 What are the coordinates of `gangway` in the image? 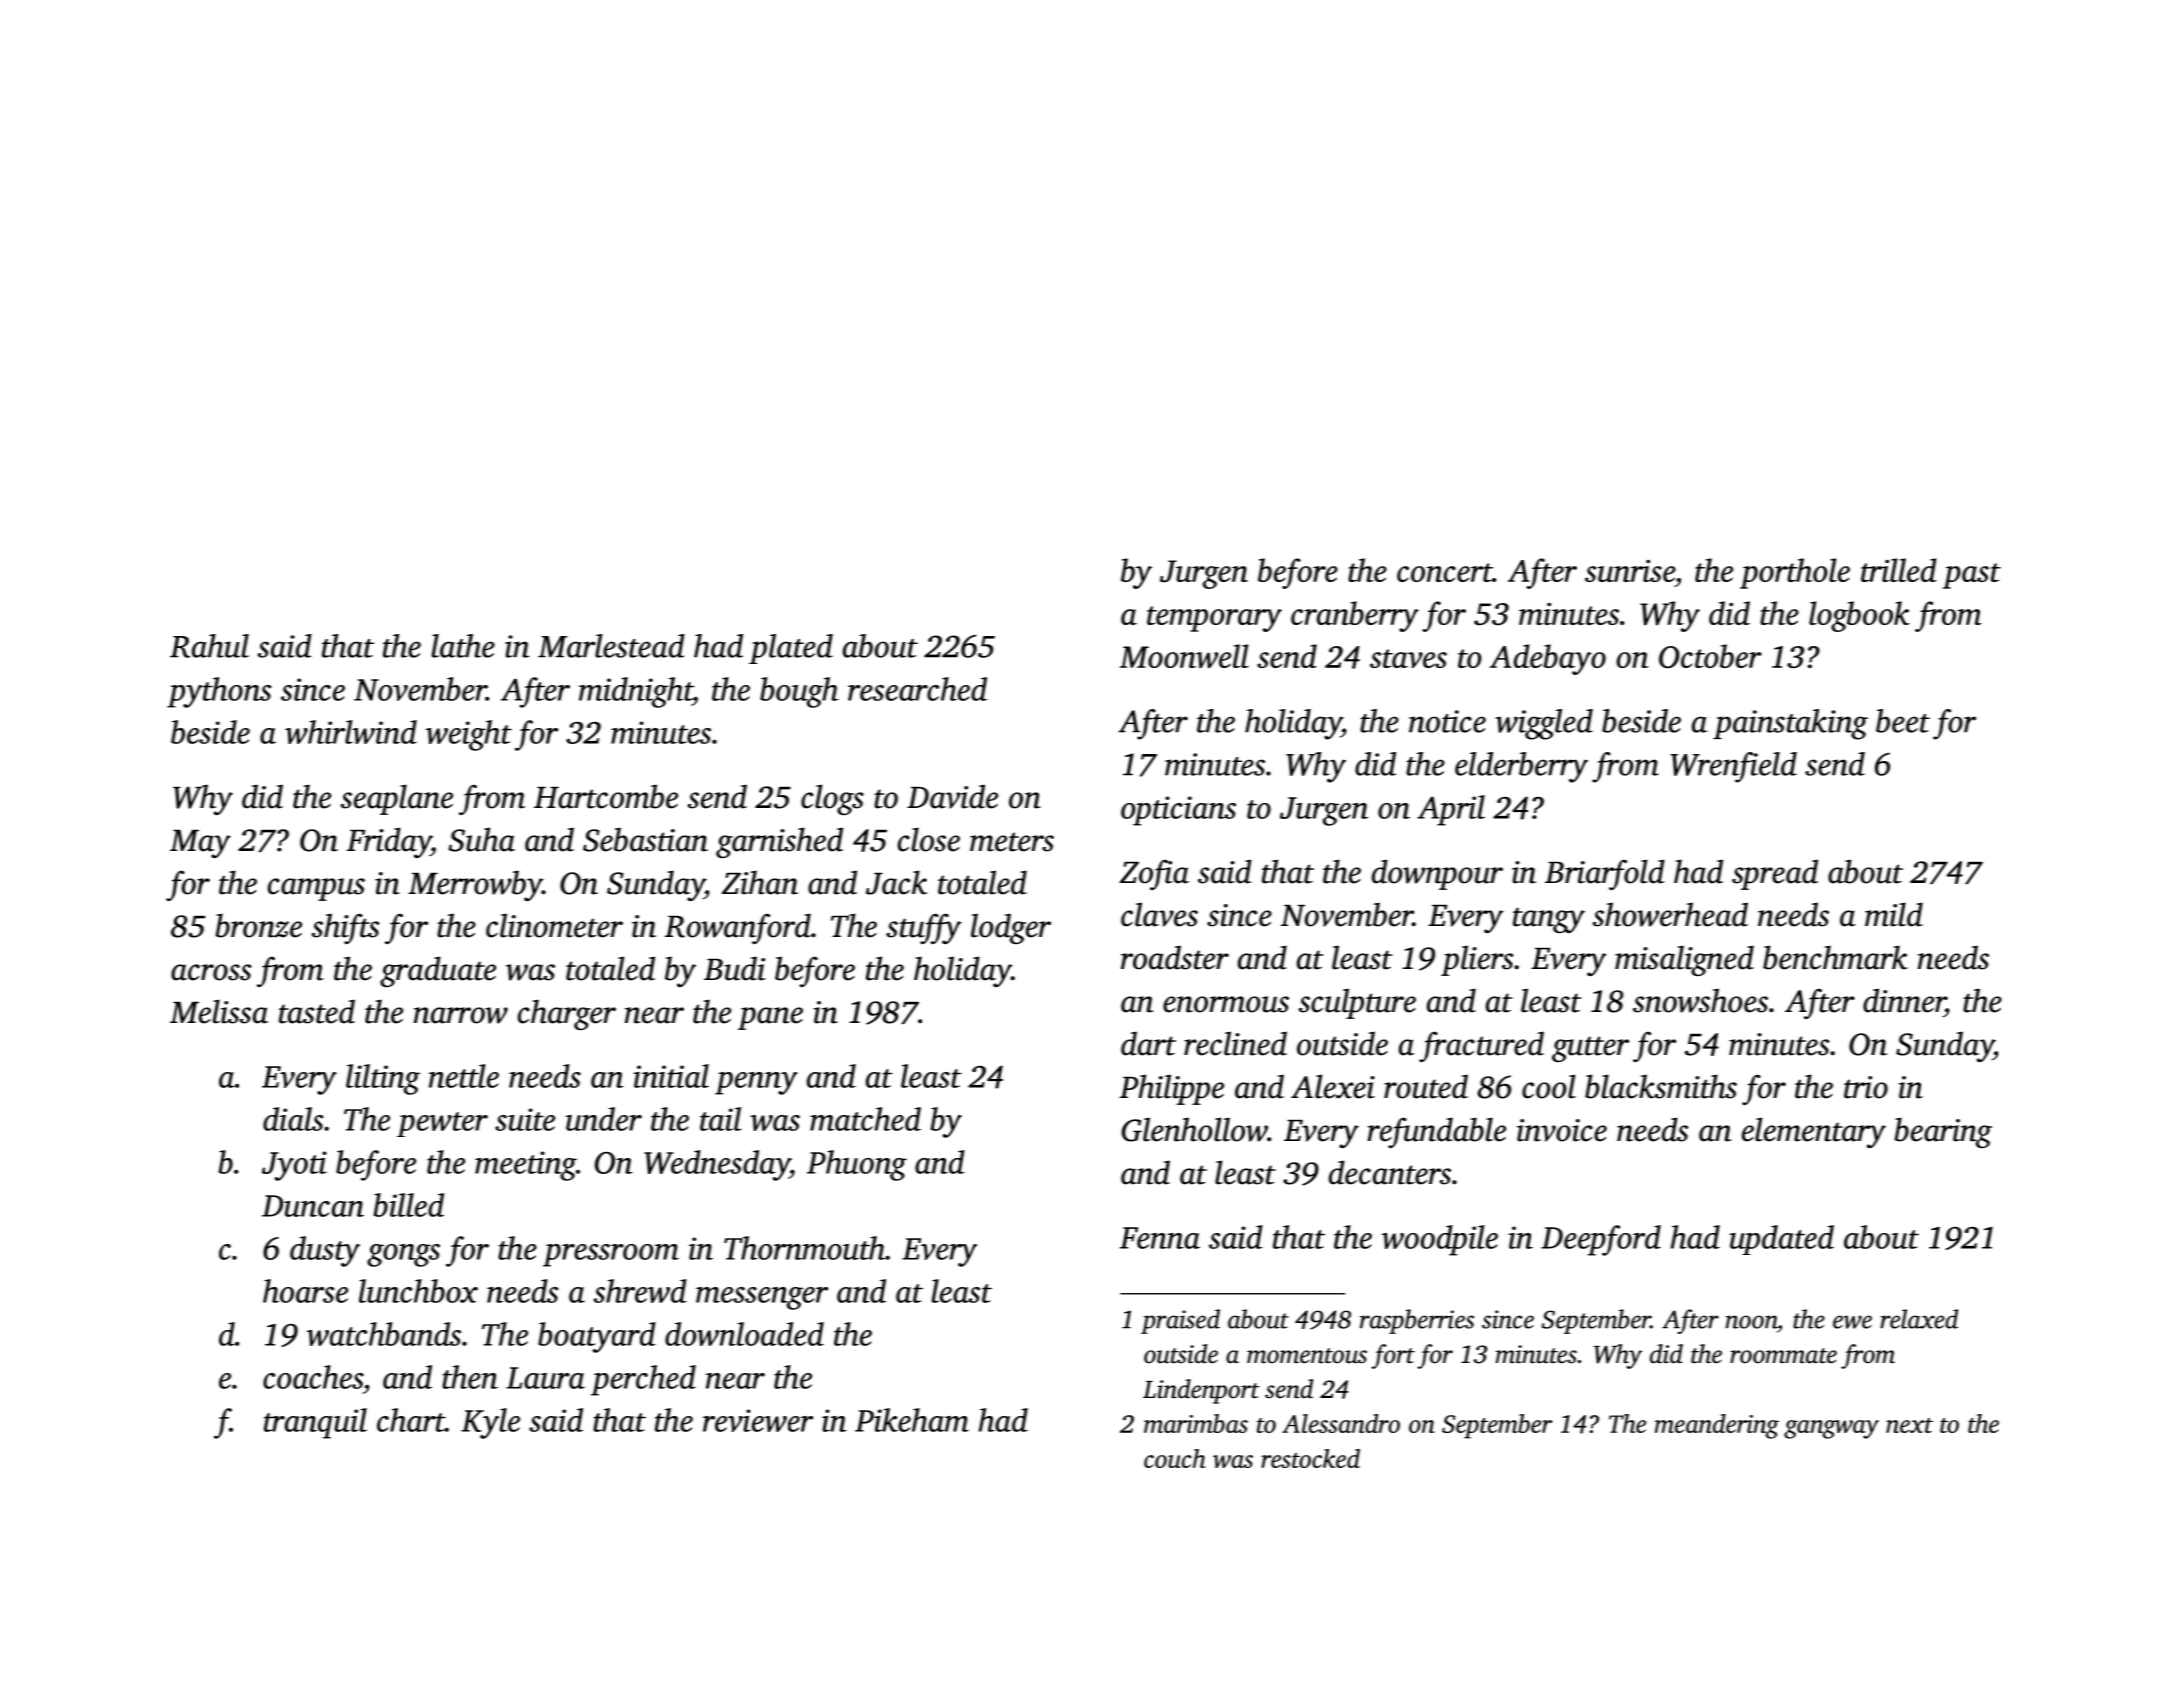 It's located at (1831, 1429).
